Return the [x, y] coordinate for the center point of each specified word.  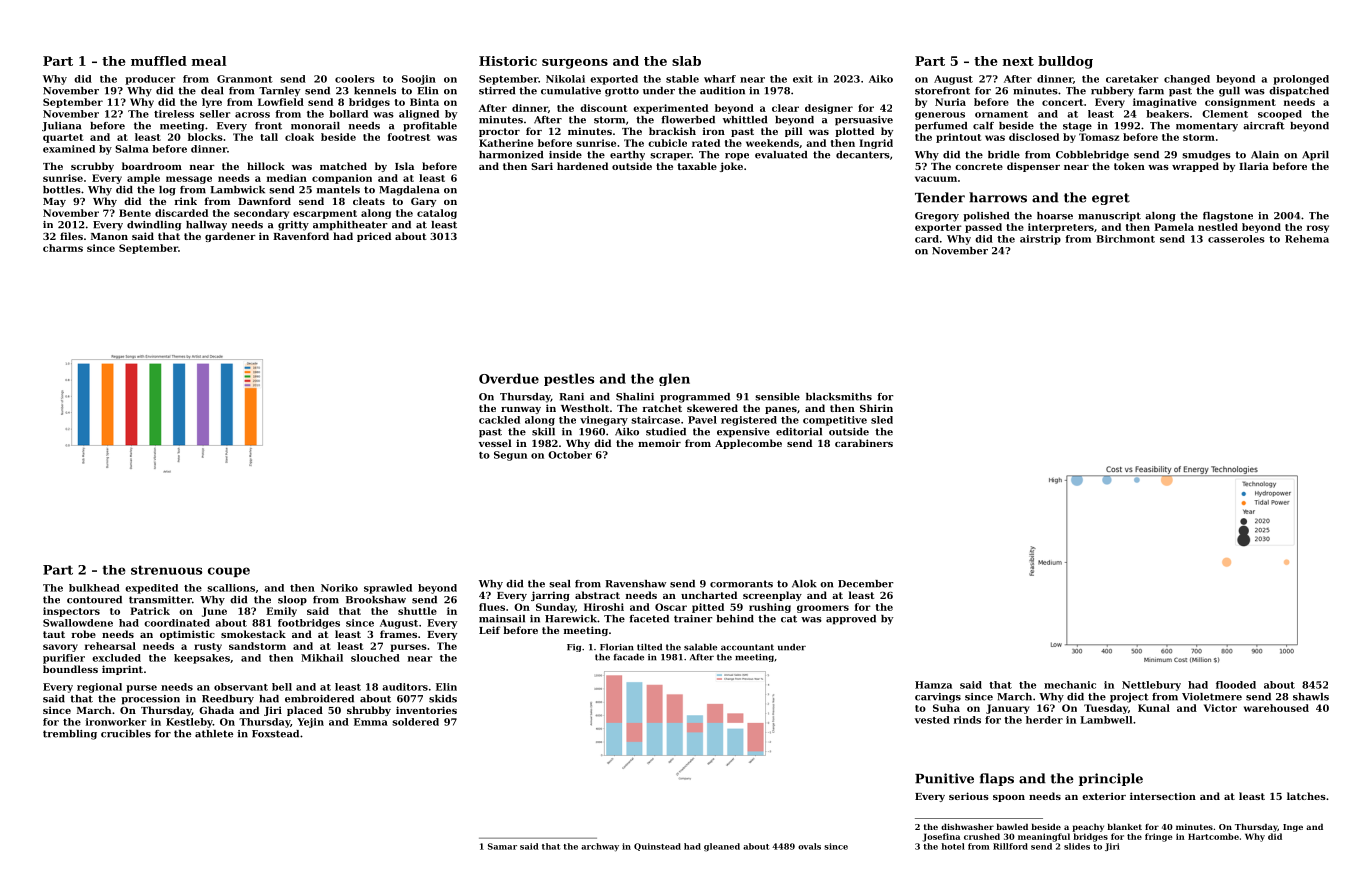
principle [1111, 779]
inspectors [71, 612]
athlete [214, 734]
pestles [569, 379]
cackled [499, 420]
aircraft [1264, 126]
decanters [863, 155]
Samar [502, 846]
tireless [174, 114]
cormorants [741, 584]
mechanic [1070, 685]
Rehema [1307, 239]
